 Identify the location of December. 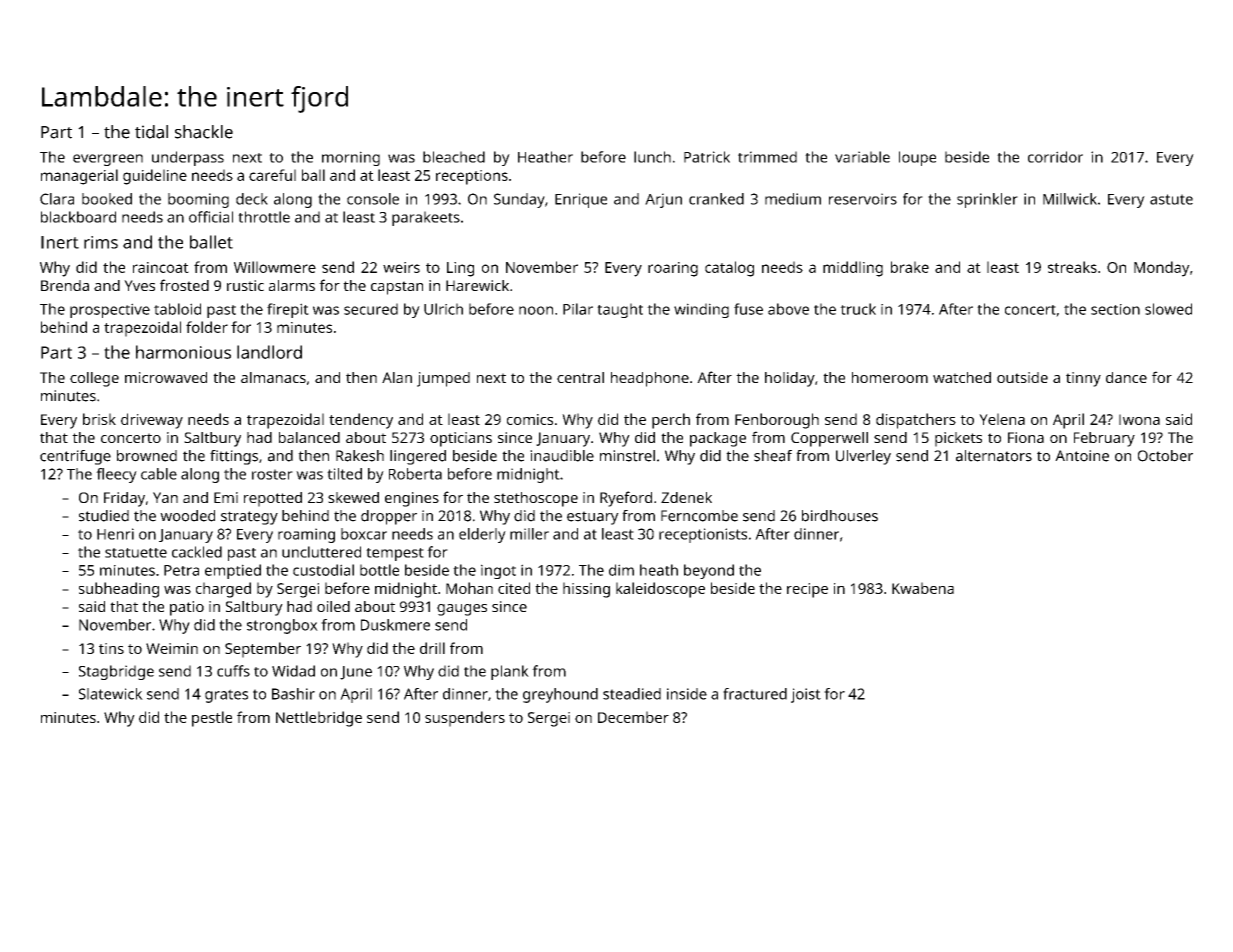
(633, 717).
